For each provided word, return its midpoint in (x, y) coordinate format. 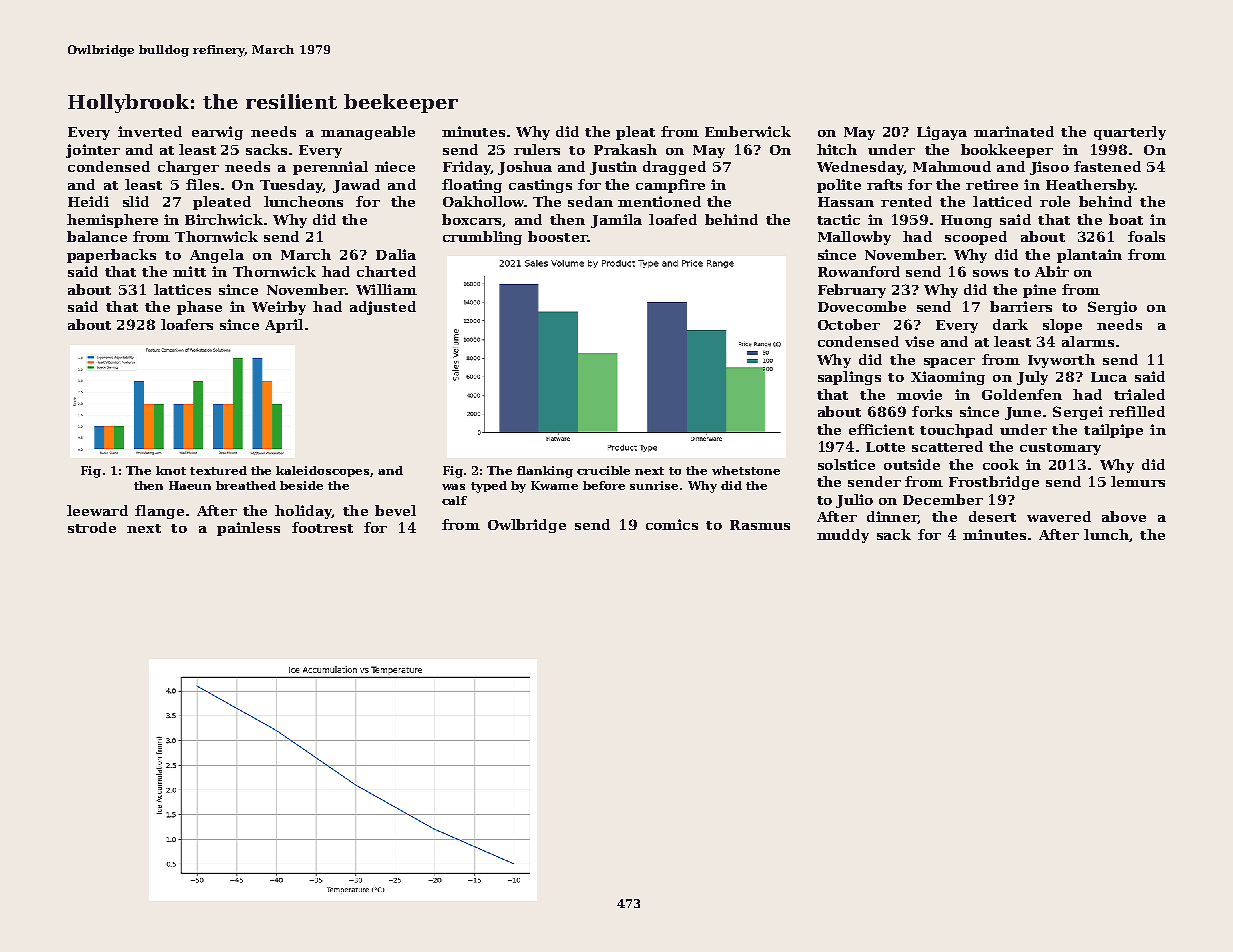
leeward (97, 510)
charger (188, 168)
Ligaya (942, 133)
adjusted (383, 308)
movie (919, 394)
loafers (187, 324)
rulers (537, 149)
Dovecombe (862, 306)
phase (199, 308)
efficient (881, 429)
